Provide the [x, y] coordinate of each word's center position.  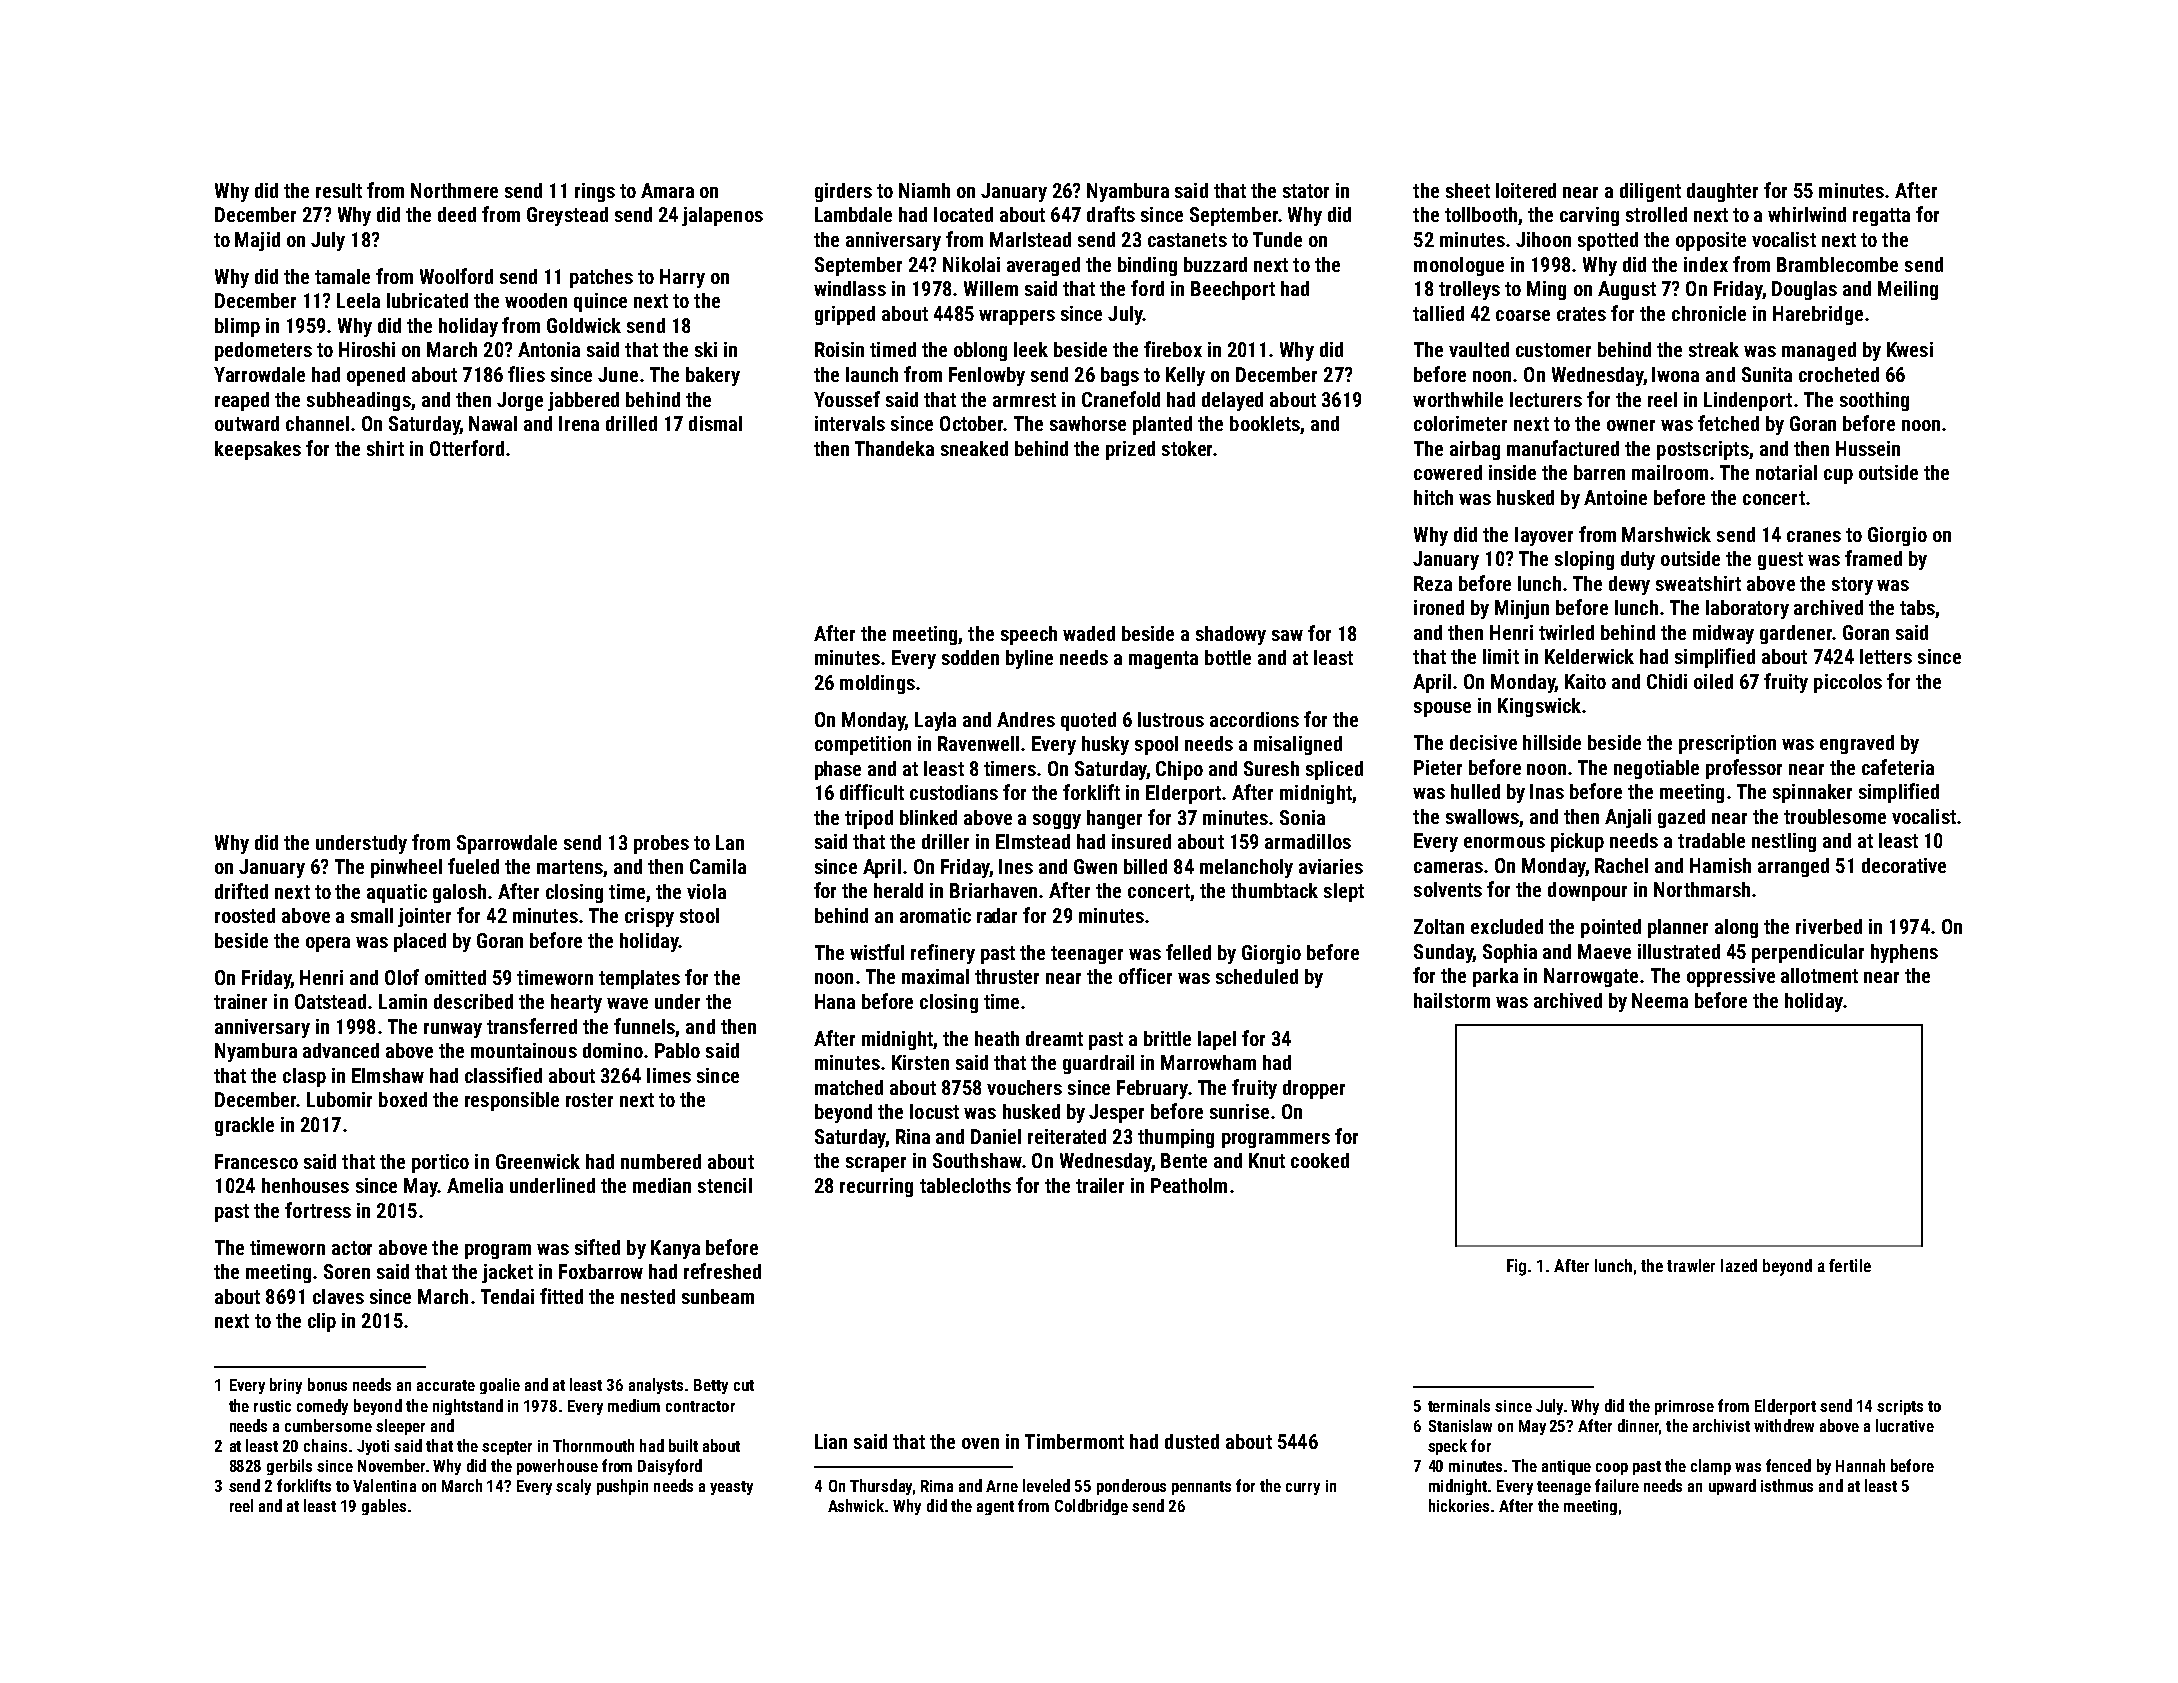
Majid [257, 241]
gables [384, 1507]
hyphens [1904, 953]
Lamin [403, 1001]
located [963, 214]
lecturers [1546, 399]
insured [1141, 841]
